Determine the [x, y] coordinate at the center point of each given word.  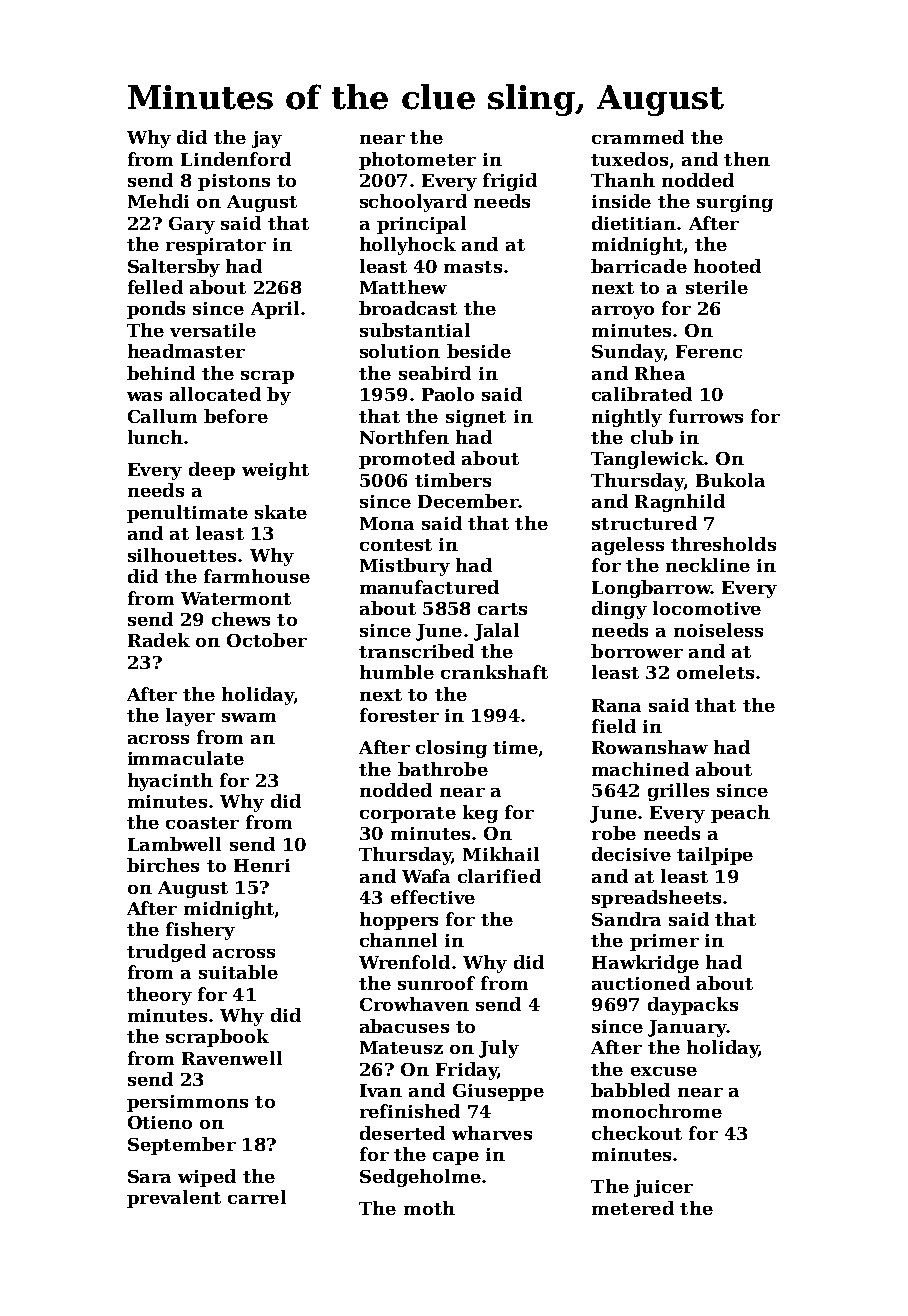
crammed [638, 137]
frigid [510, 182]
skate [281, 512]
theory [159, 996]
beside [479, 351]
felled [155, 287]
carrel [257, 1197]
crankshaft [494, 672]
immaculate [186, 758]
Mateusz [401, 1047]
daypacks [693, 1006]
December [468, 501]
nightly [627, 418]
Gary [192, 225]
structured [644, 523]
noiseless [718, 630]
